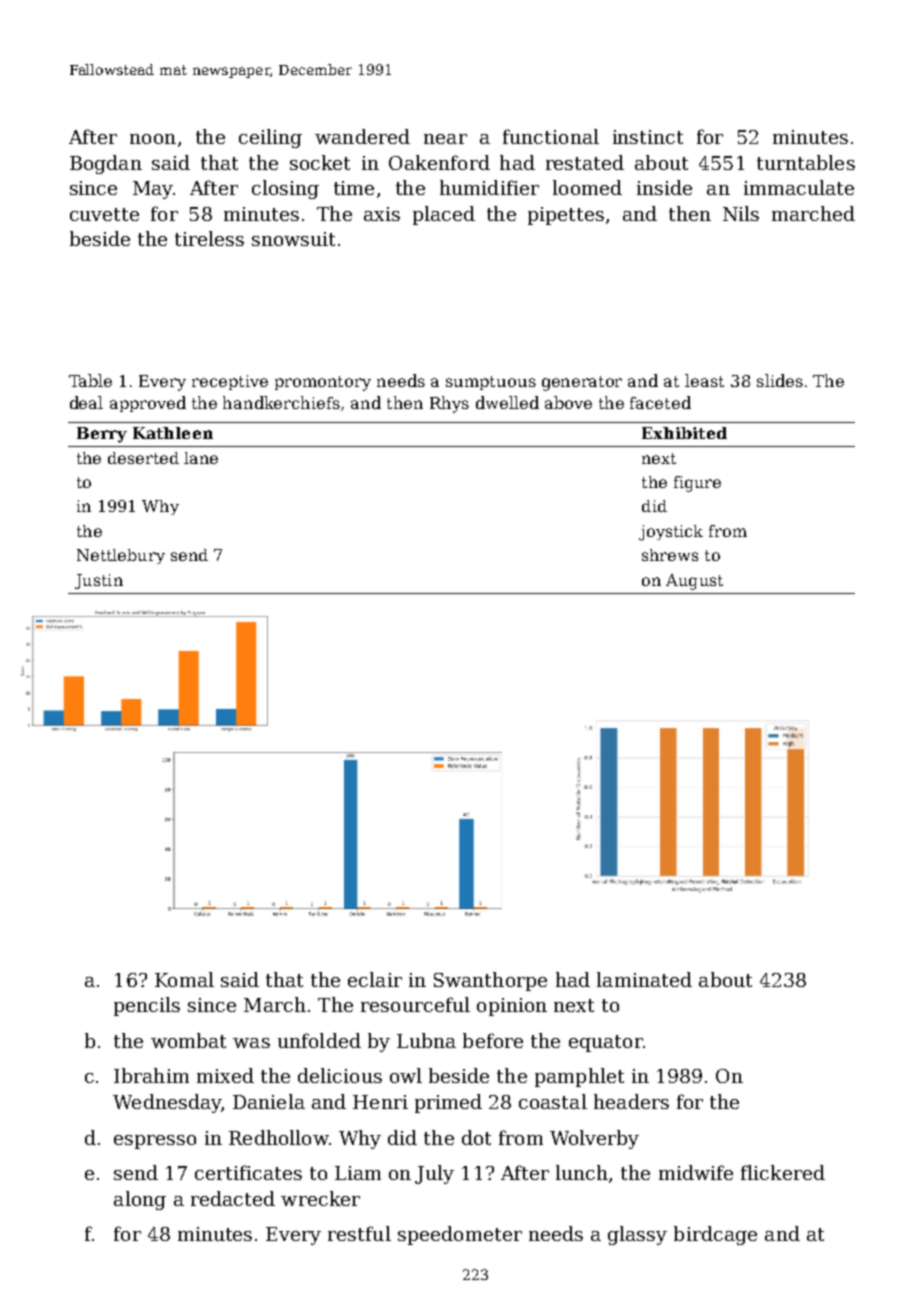 The height and width of the page is (1314, 924). Describe the element at coordinates (121, 556) in the page. I see `Nettlebury` at that location.
